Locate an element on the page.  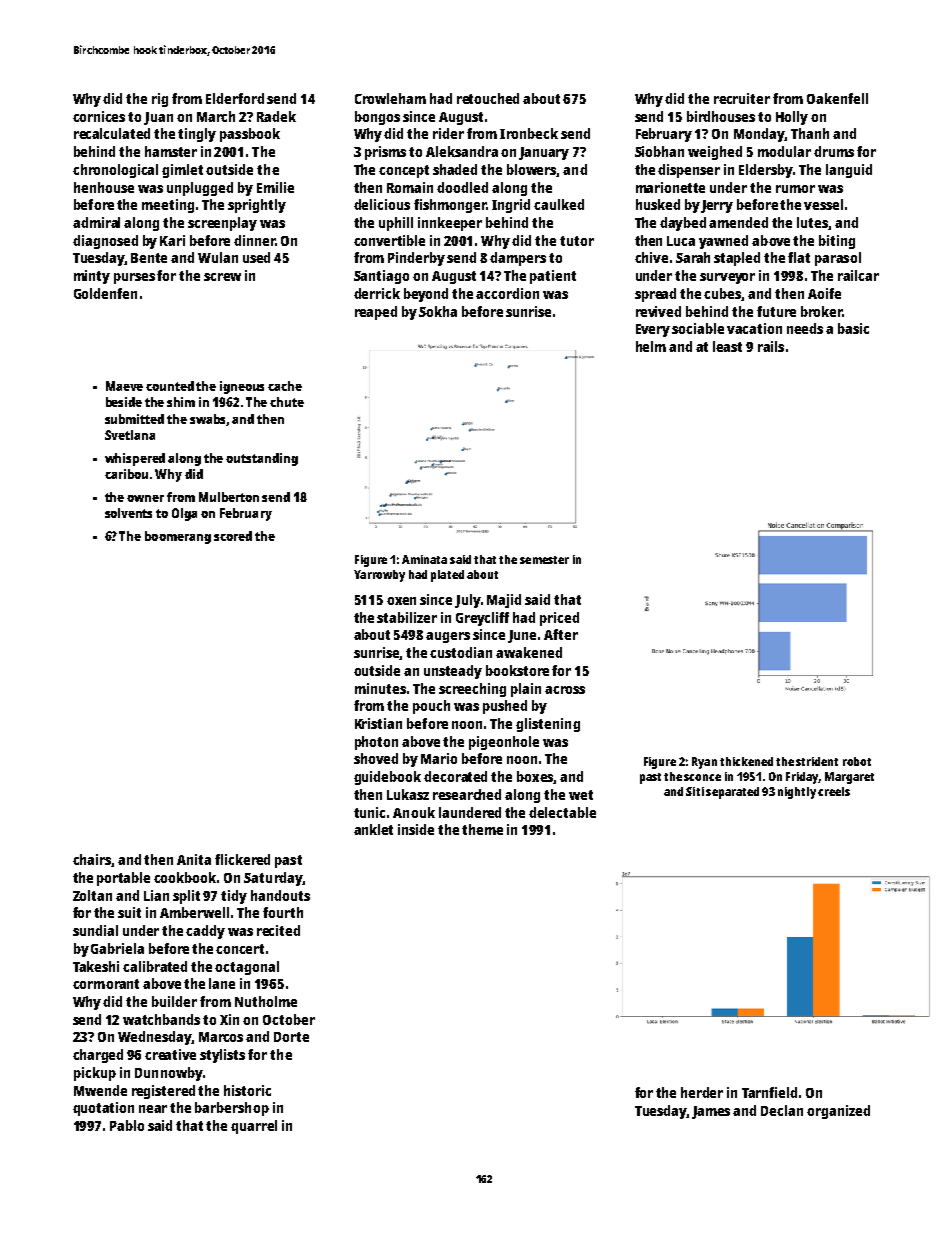
recalculated is located at coordinates (112, 133).
